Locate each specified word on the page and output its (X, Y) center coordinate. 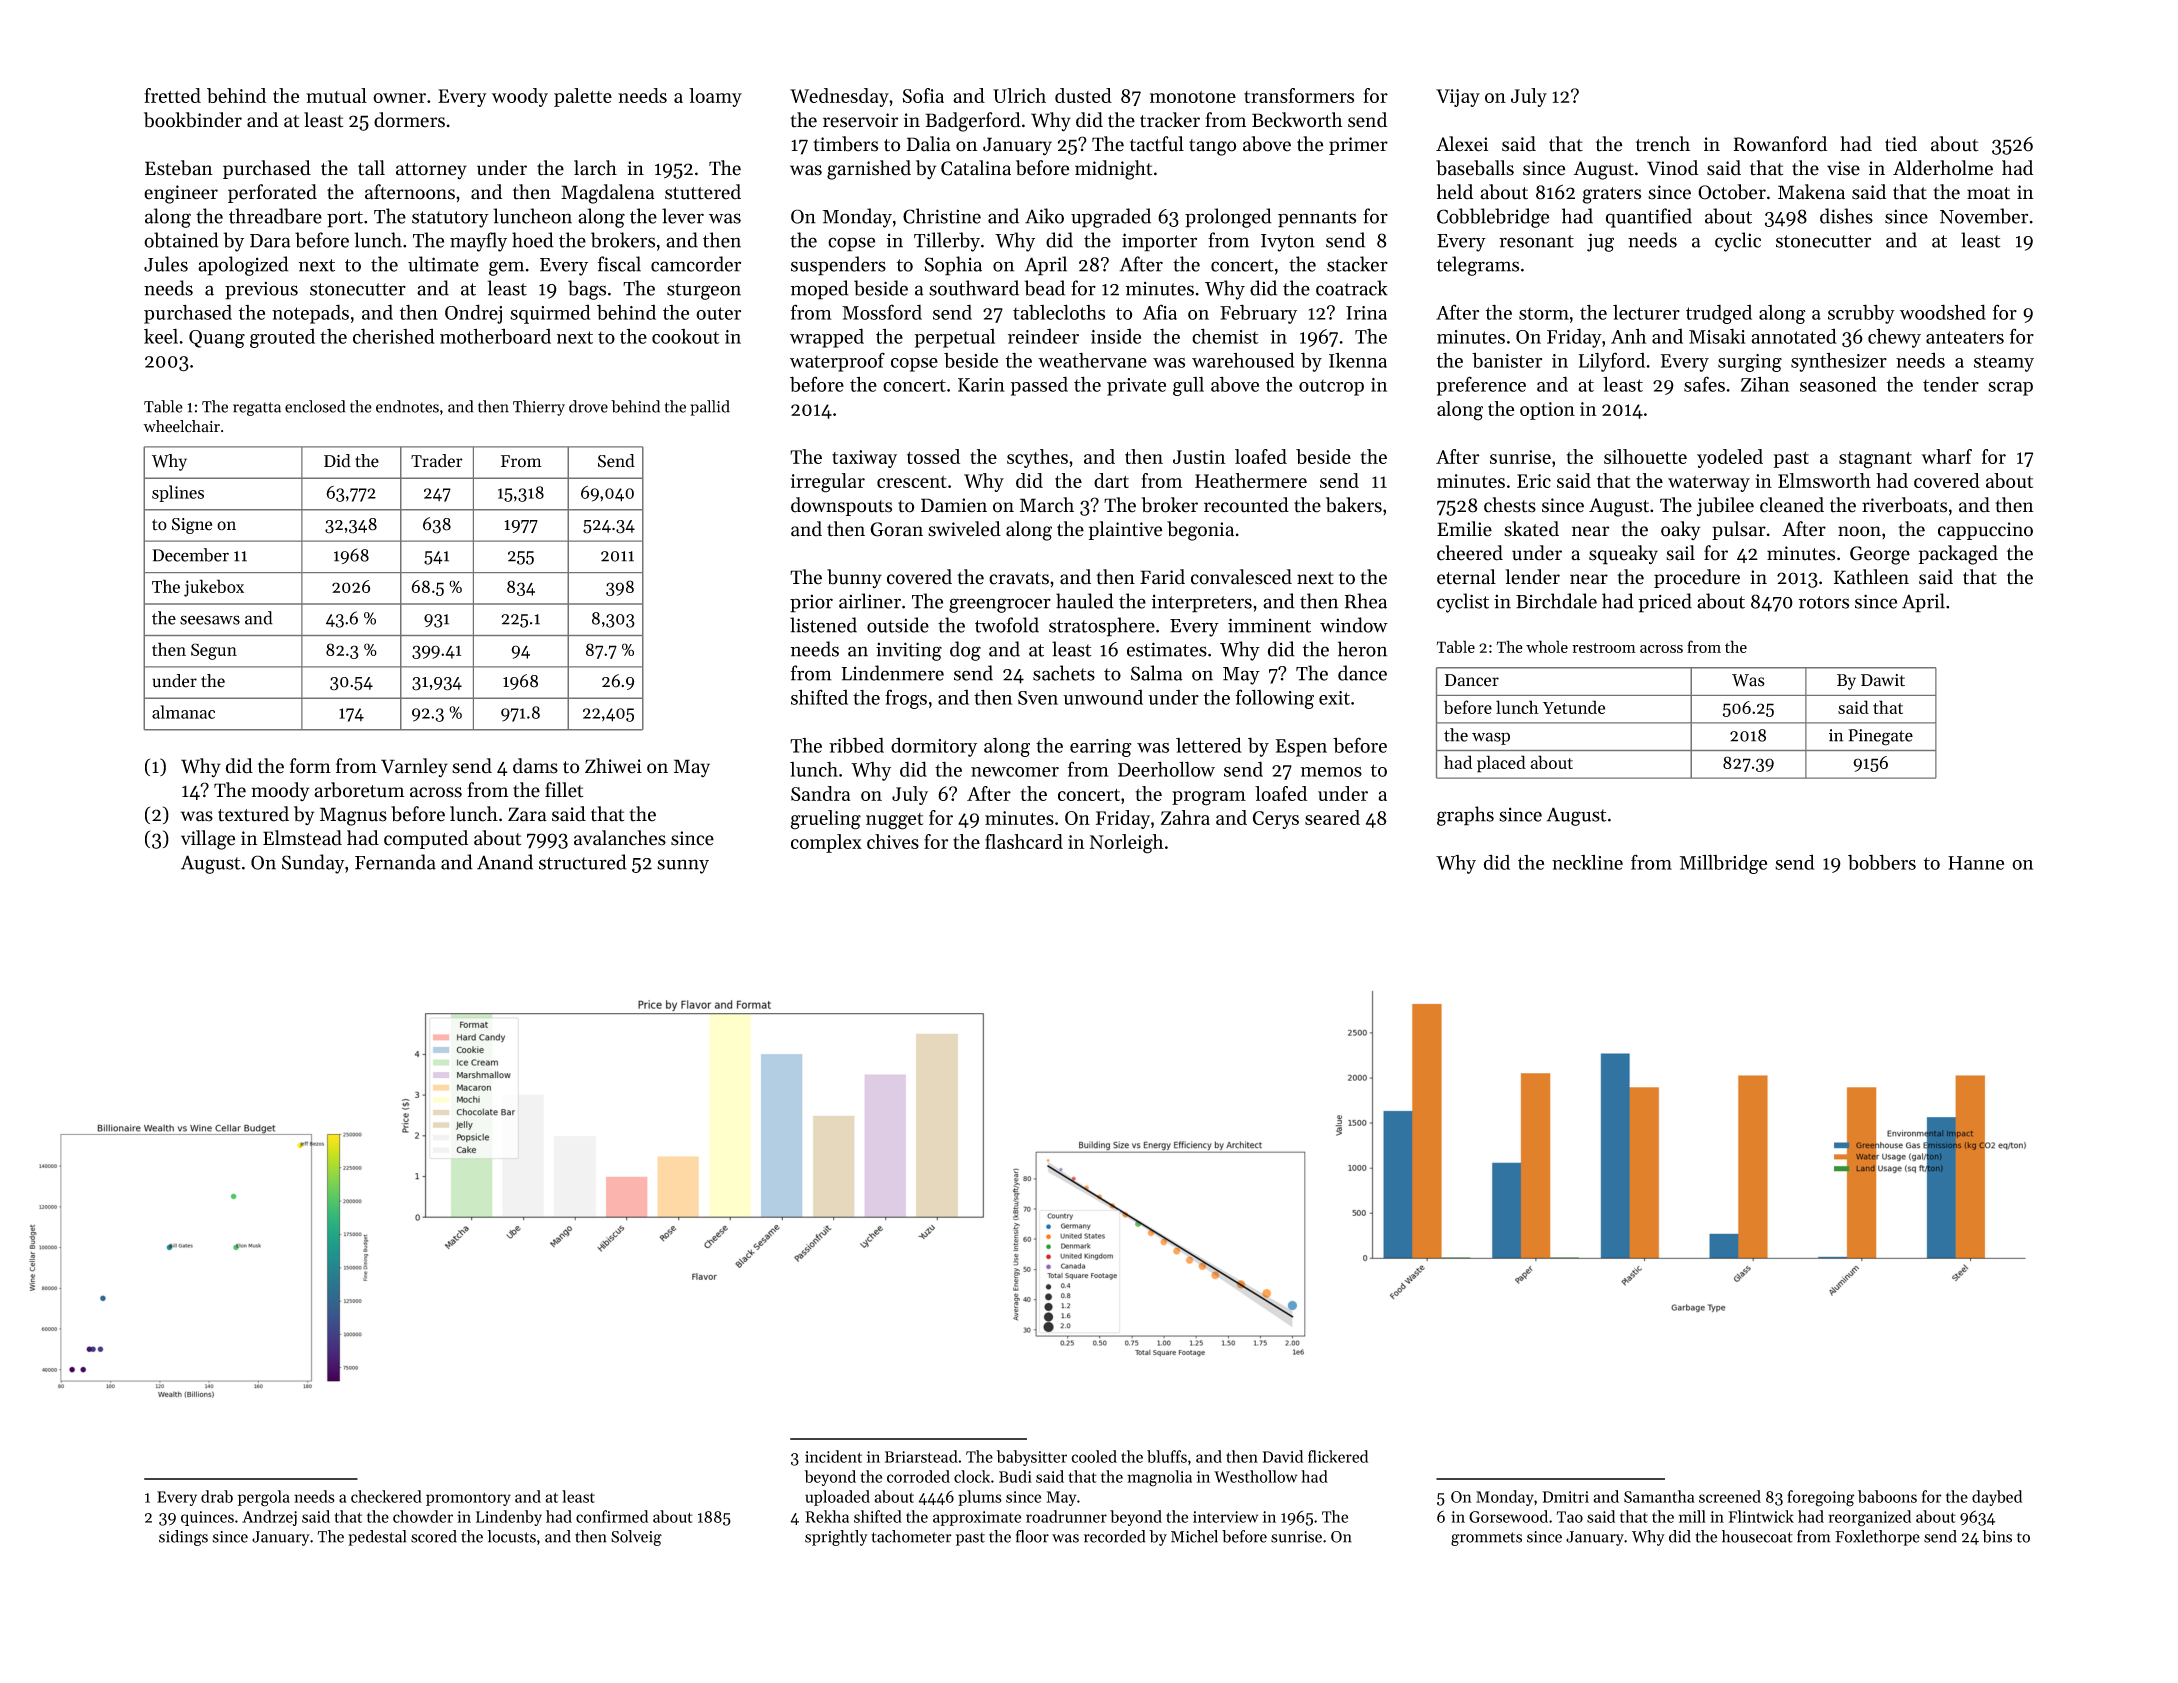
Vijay (1458, 98)
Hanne (1976, 863)
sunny (683, 866)
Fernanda (395, 862)
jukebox (214, 588)
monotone (1193, 97)
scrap (2010, 389)
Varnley (414, 768)
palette (583, 97)
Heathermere (1251, 480)
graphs (1465, 816)
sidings (183, 1538)
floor (1032, 1536)
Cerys (1276, 820)
